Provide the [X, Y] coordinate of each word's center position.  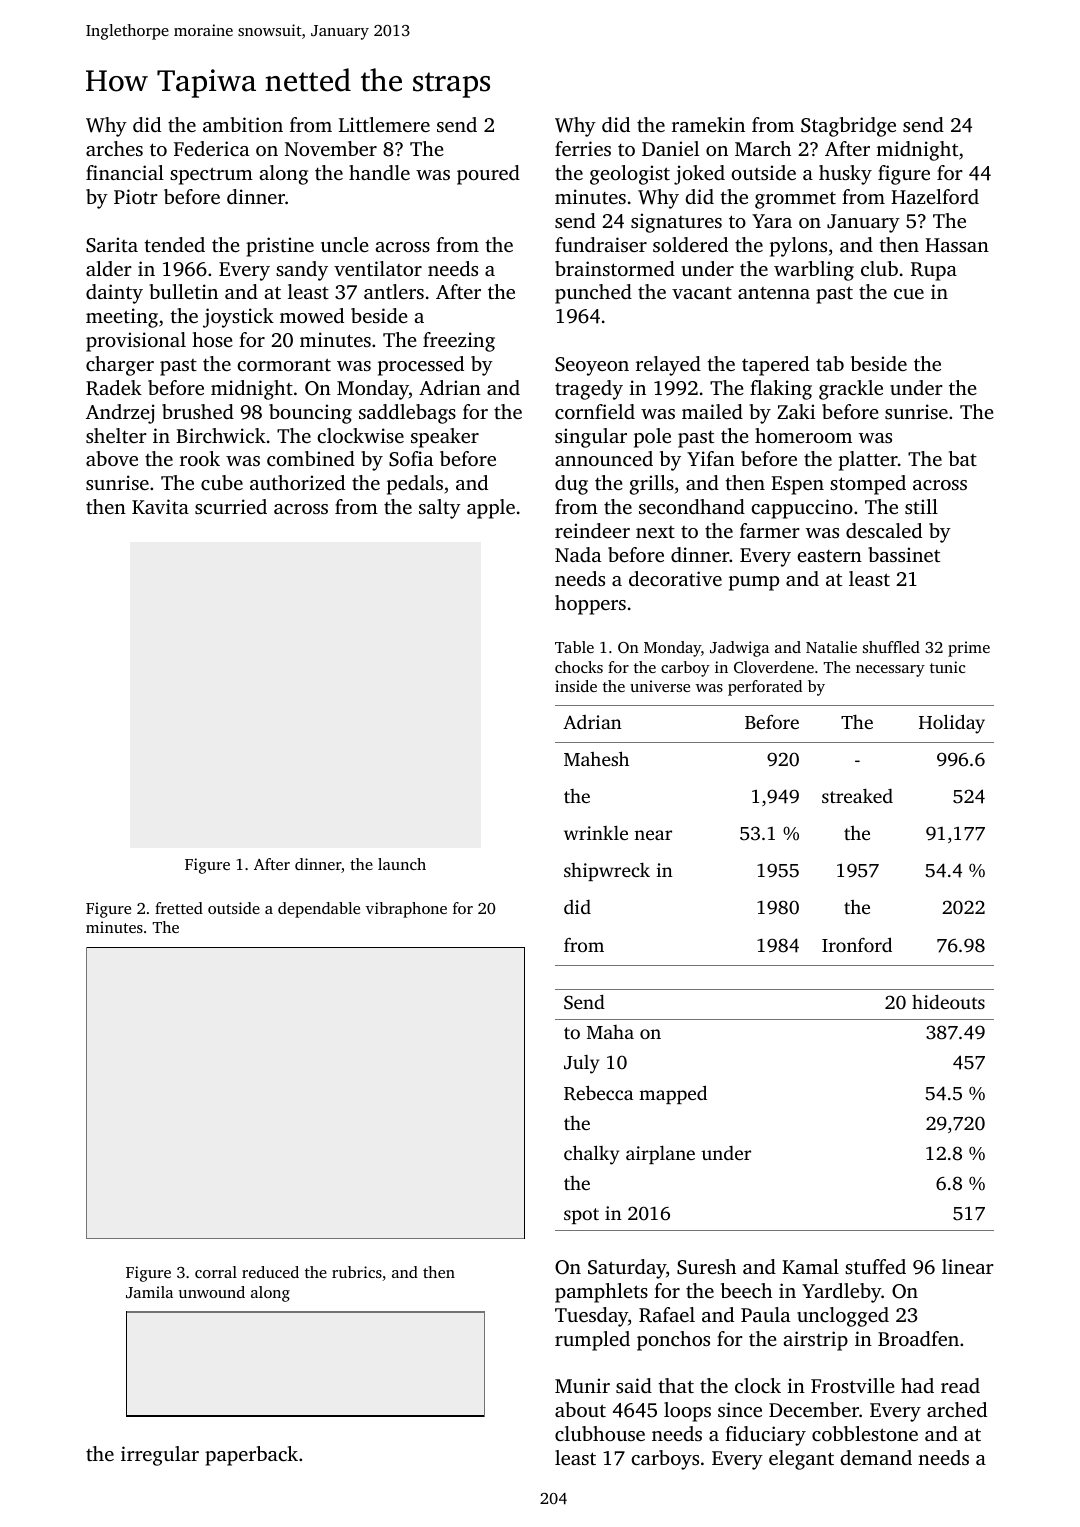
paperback [251, 1456]
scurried [231, 506]
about [580, 1409]
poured [488, 175]
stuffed [875, 1266]
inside [576, 686]
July [582, 1064]
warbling [814, 271]
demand [876, 1457]
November [331, 148]
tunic [947, 667]
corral [216, 1272]
